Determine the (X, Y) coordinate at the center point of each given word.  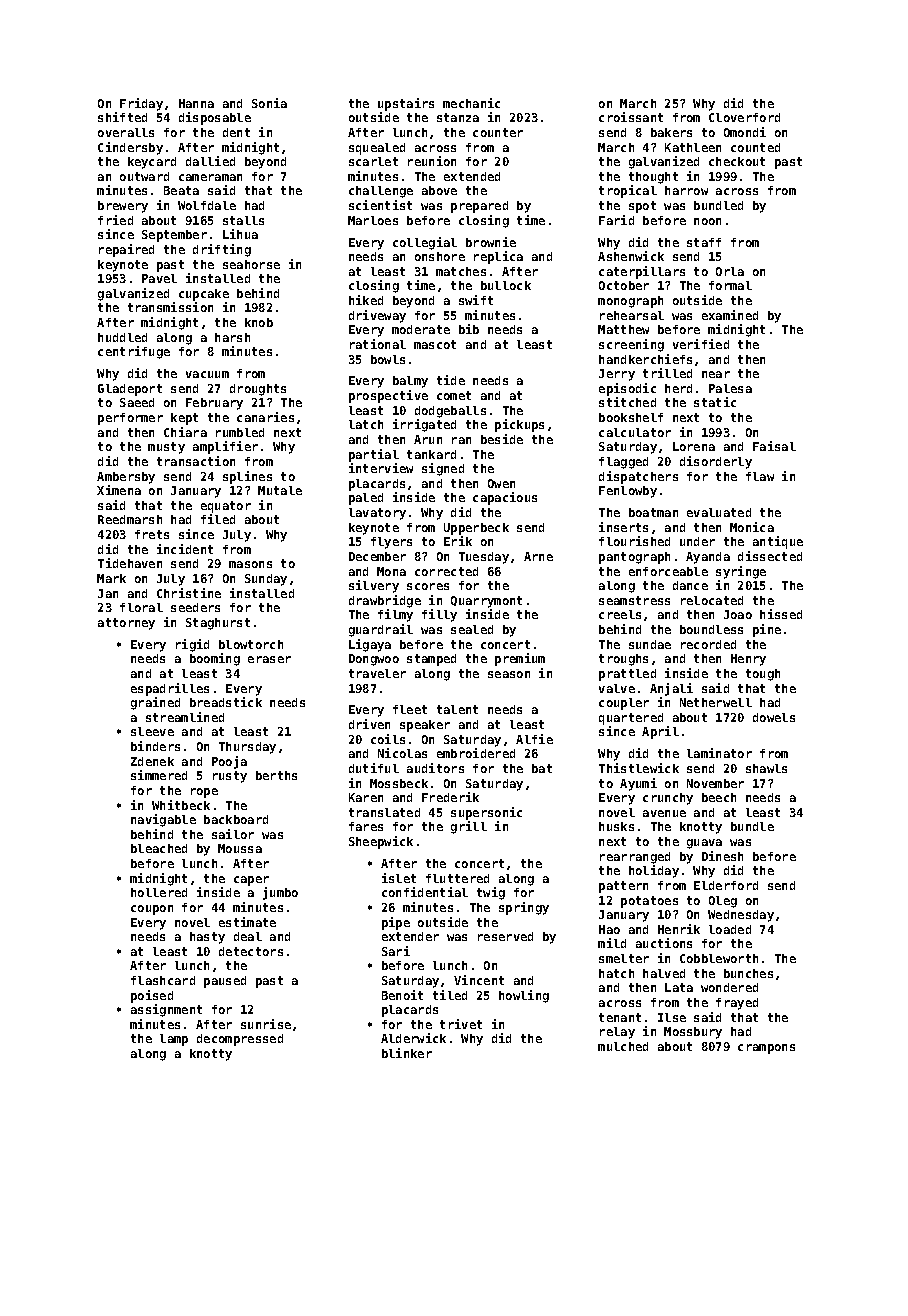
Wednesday (741, 916)
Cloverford (744, 117)
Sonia (269, 103)
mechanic (471, 103)
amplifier (225, 447)
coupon (152, 910)
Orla (730, 271)
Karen (366, 797)
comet (454, 395)
